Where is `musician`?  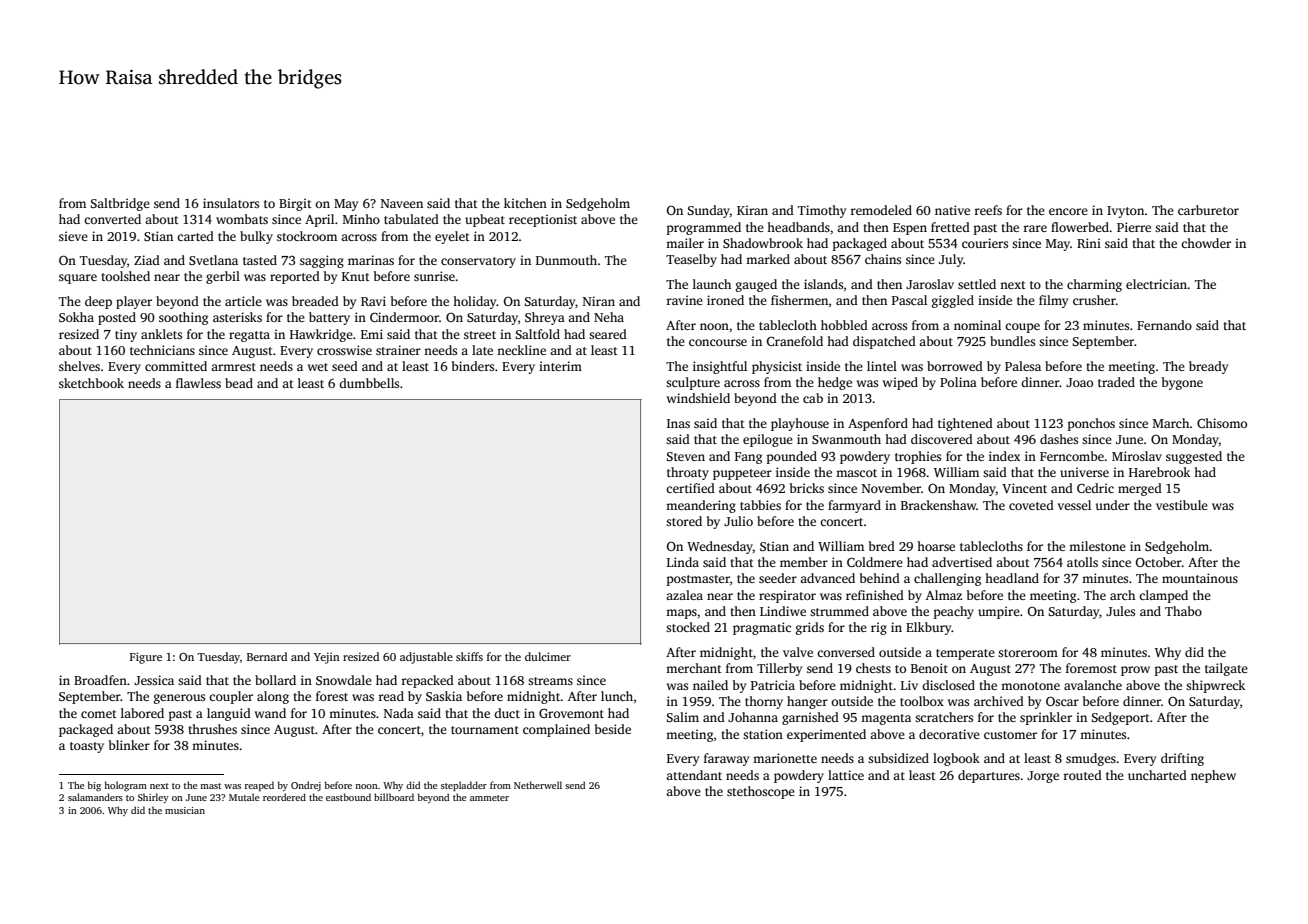
musician is located at coordinates (185, 810).
